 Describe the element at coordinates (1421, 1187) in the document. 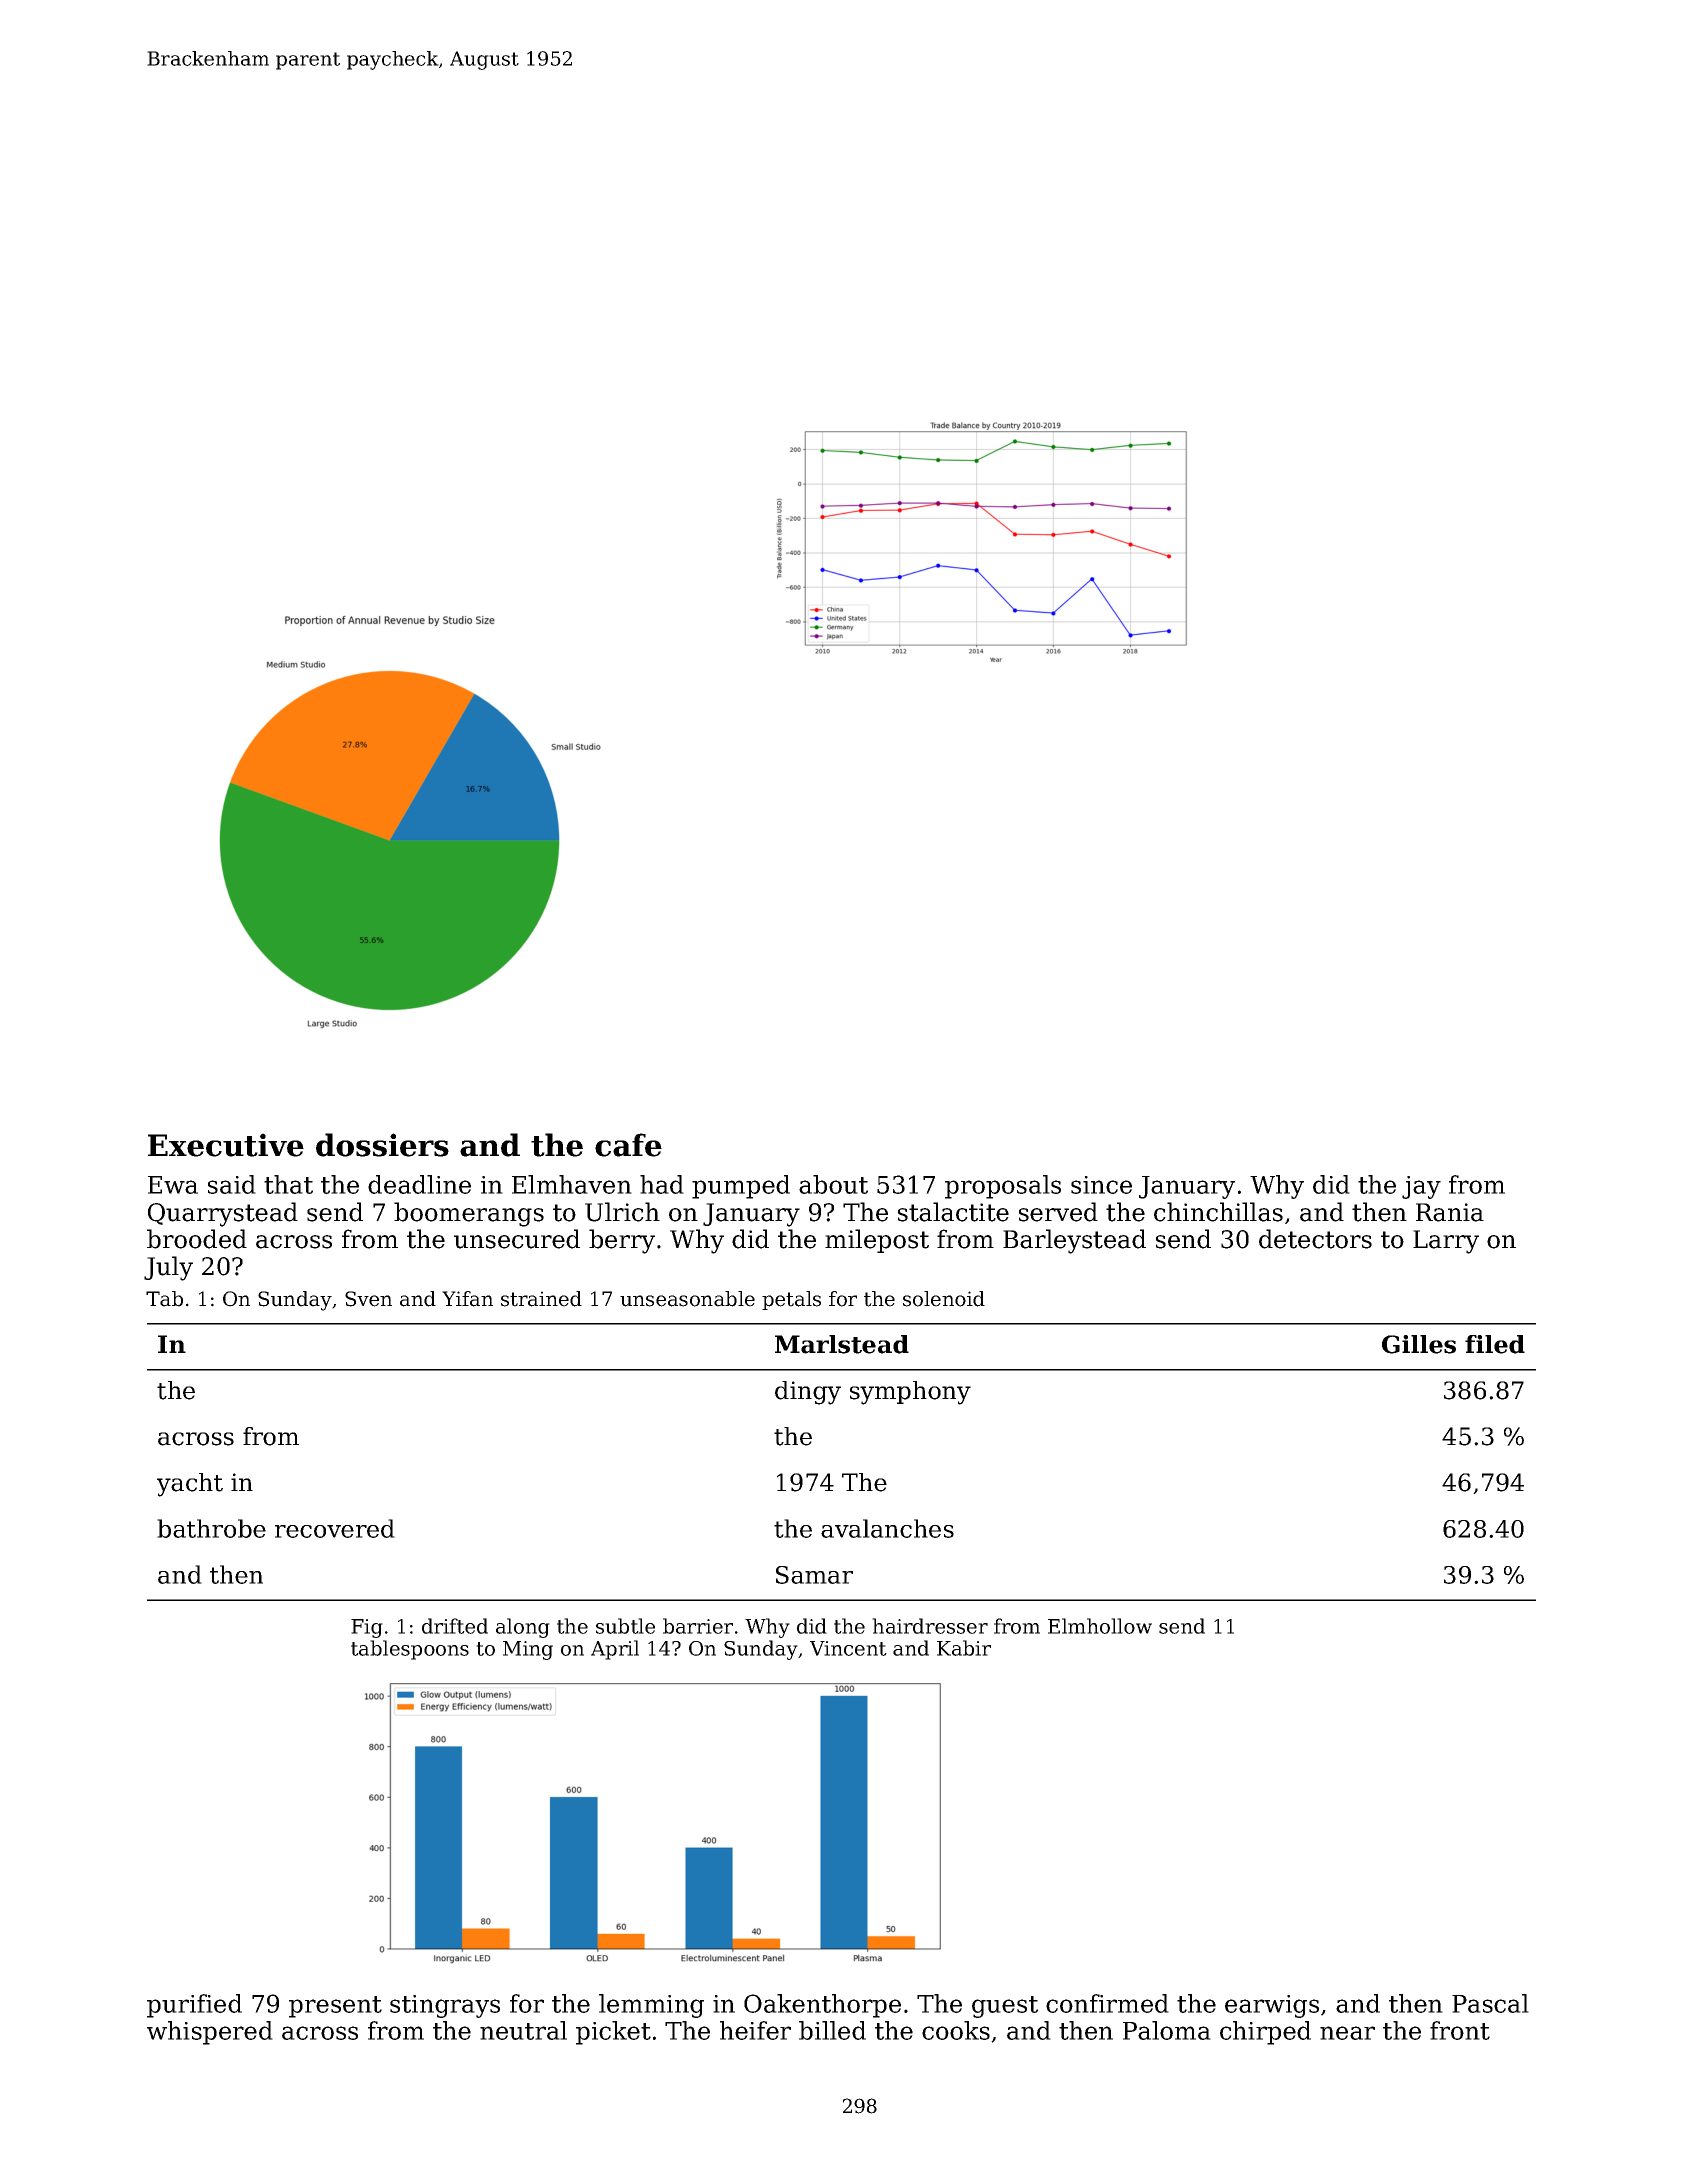

I see `jay` at that location.
